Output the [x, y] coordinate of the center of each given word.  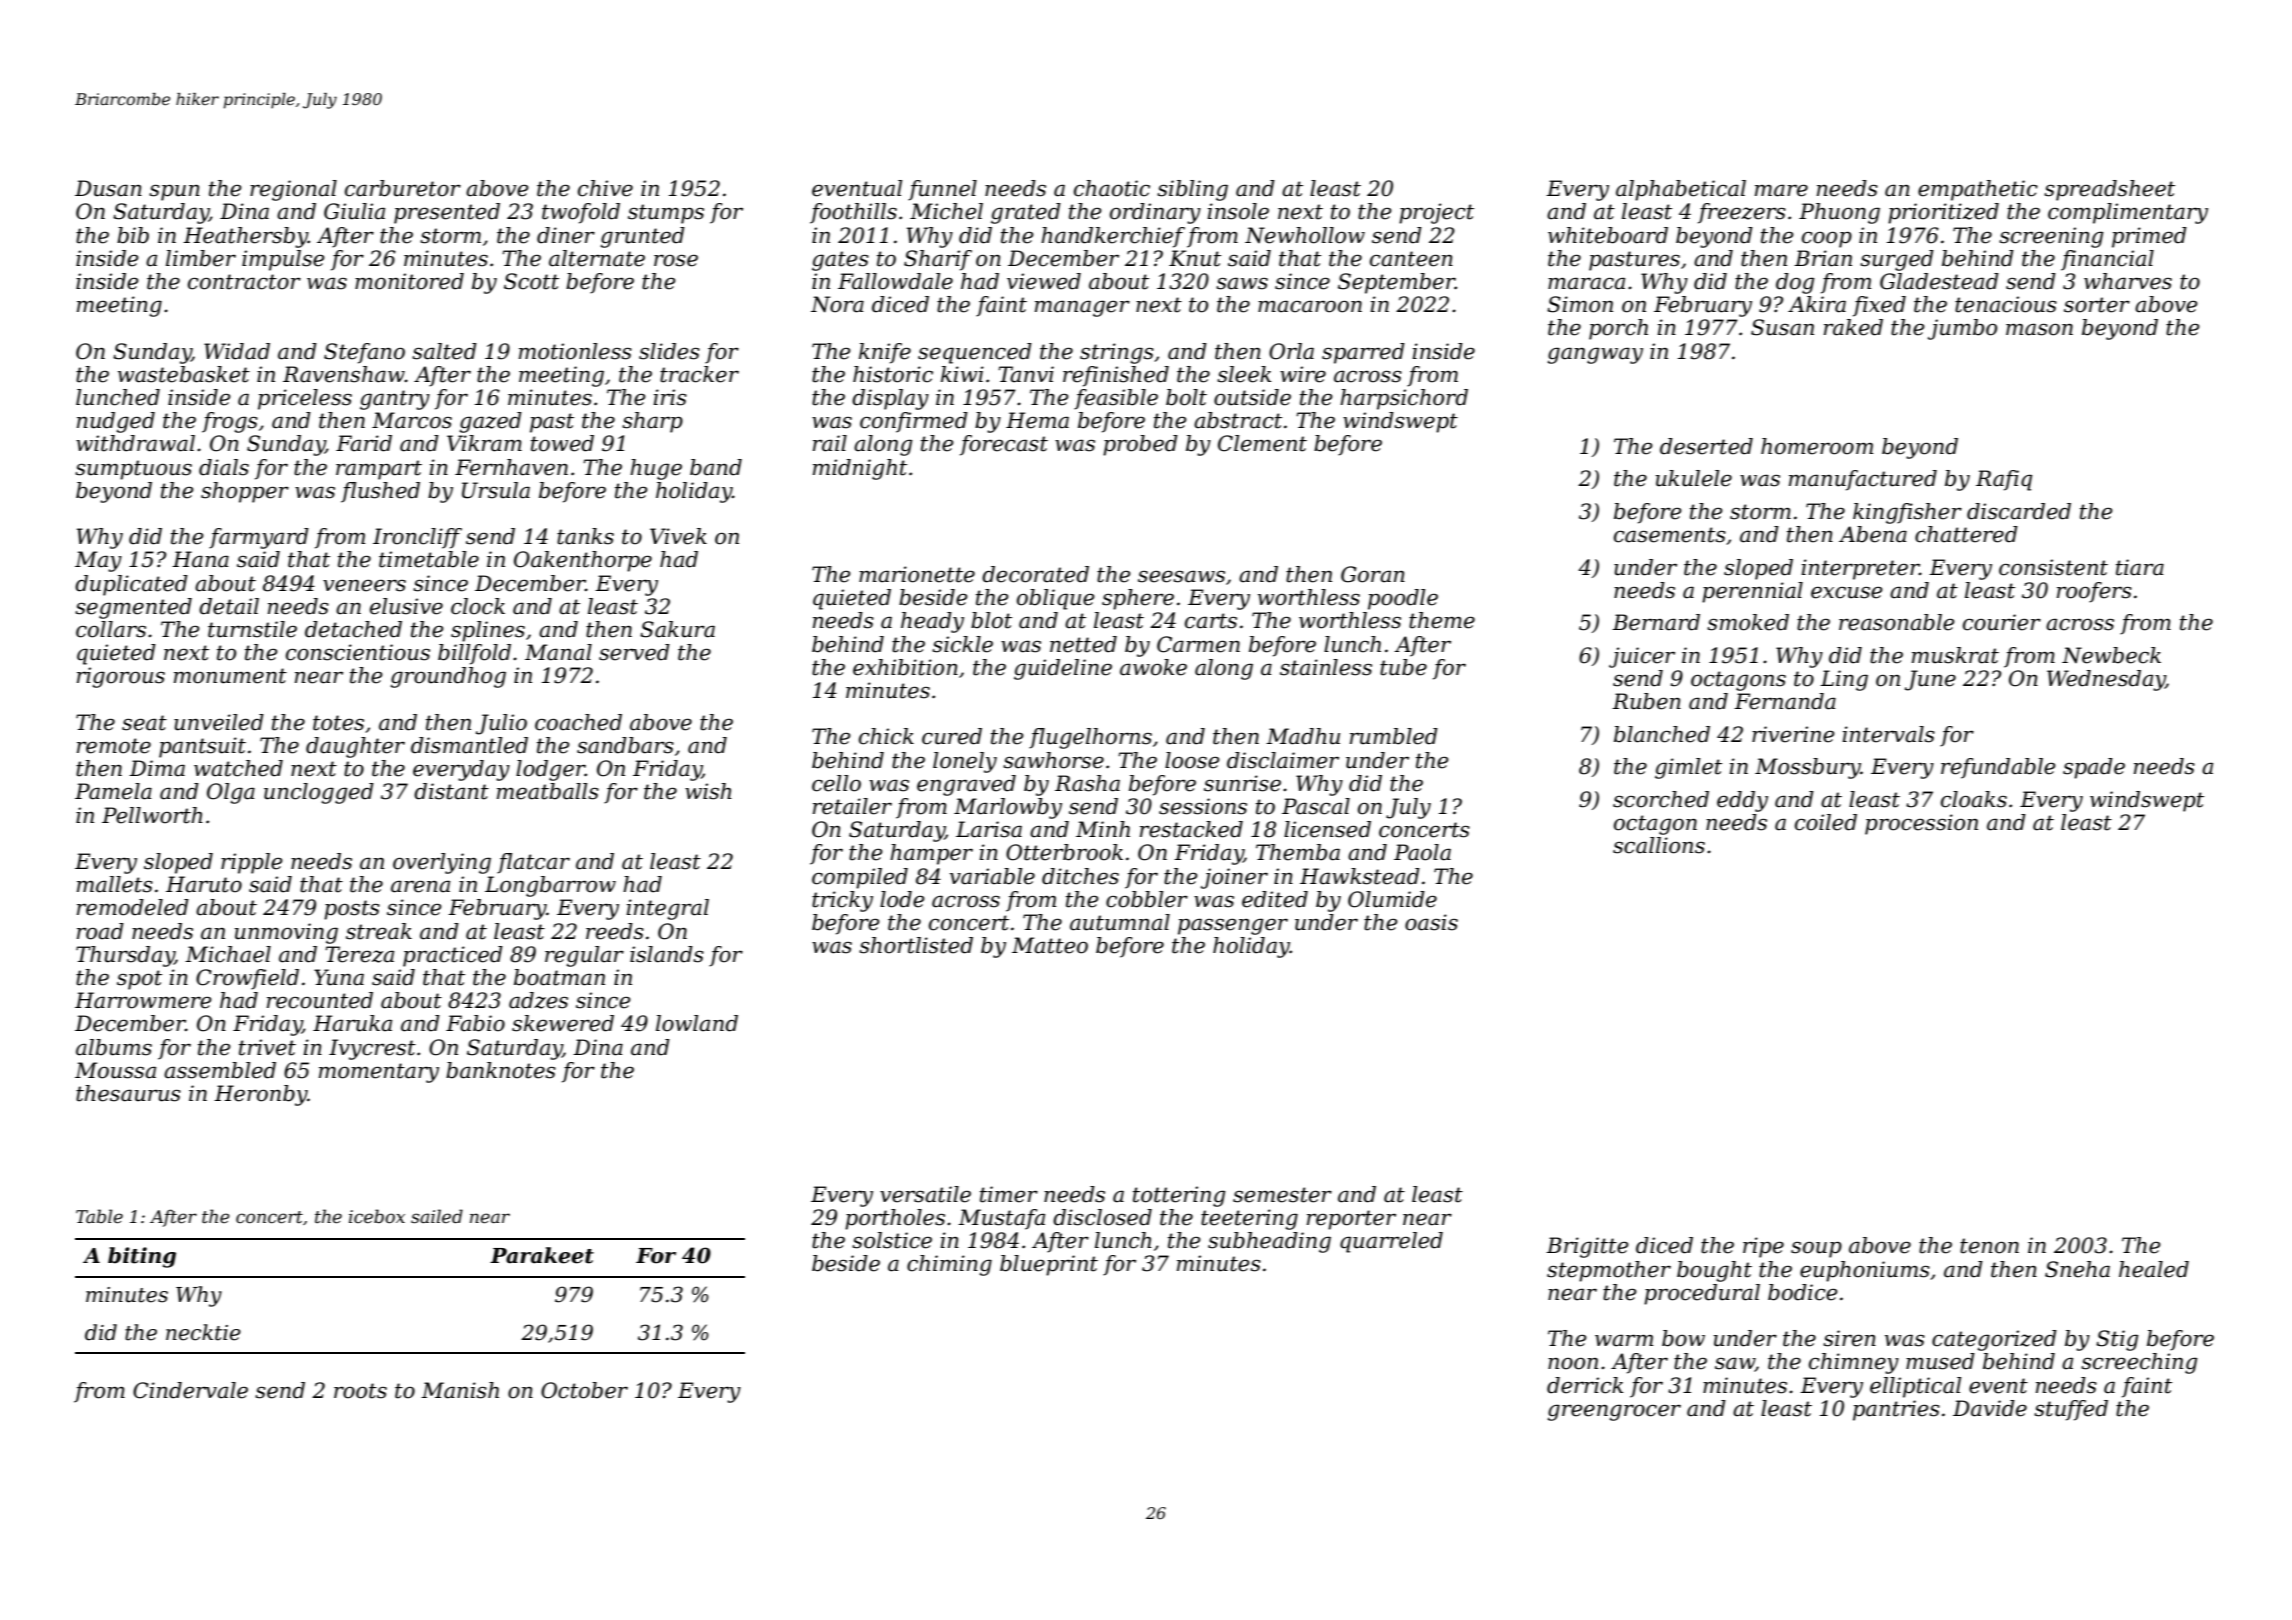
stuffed [2071, 1410]
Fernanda [1785, 701]
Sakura [677, 629]
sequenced [975, 353]
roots [360, 1391]
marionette [917, 574]
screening [2051, 237]
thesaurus [128, 1093]
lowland [697, 1023]
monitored [409, 281]
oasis [1431, 922]
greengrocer [1614, 1412]
